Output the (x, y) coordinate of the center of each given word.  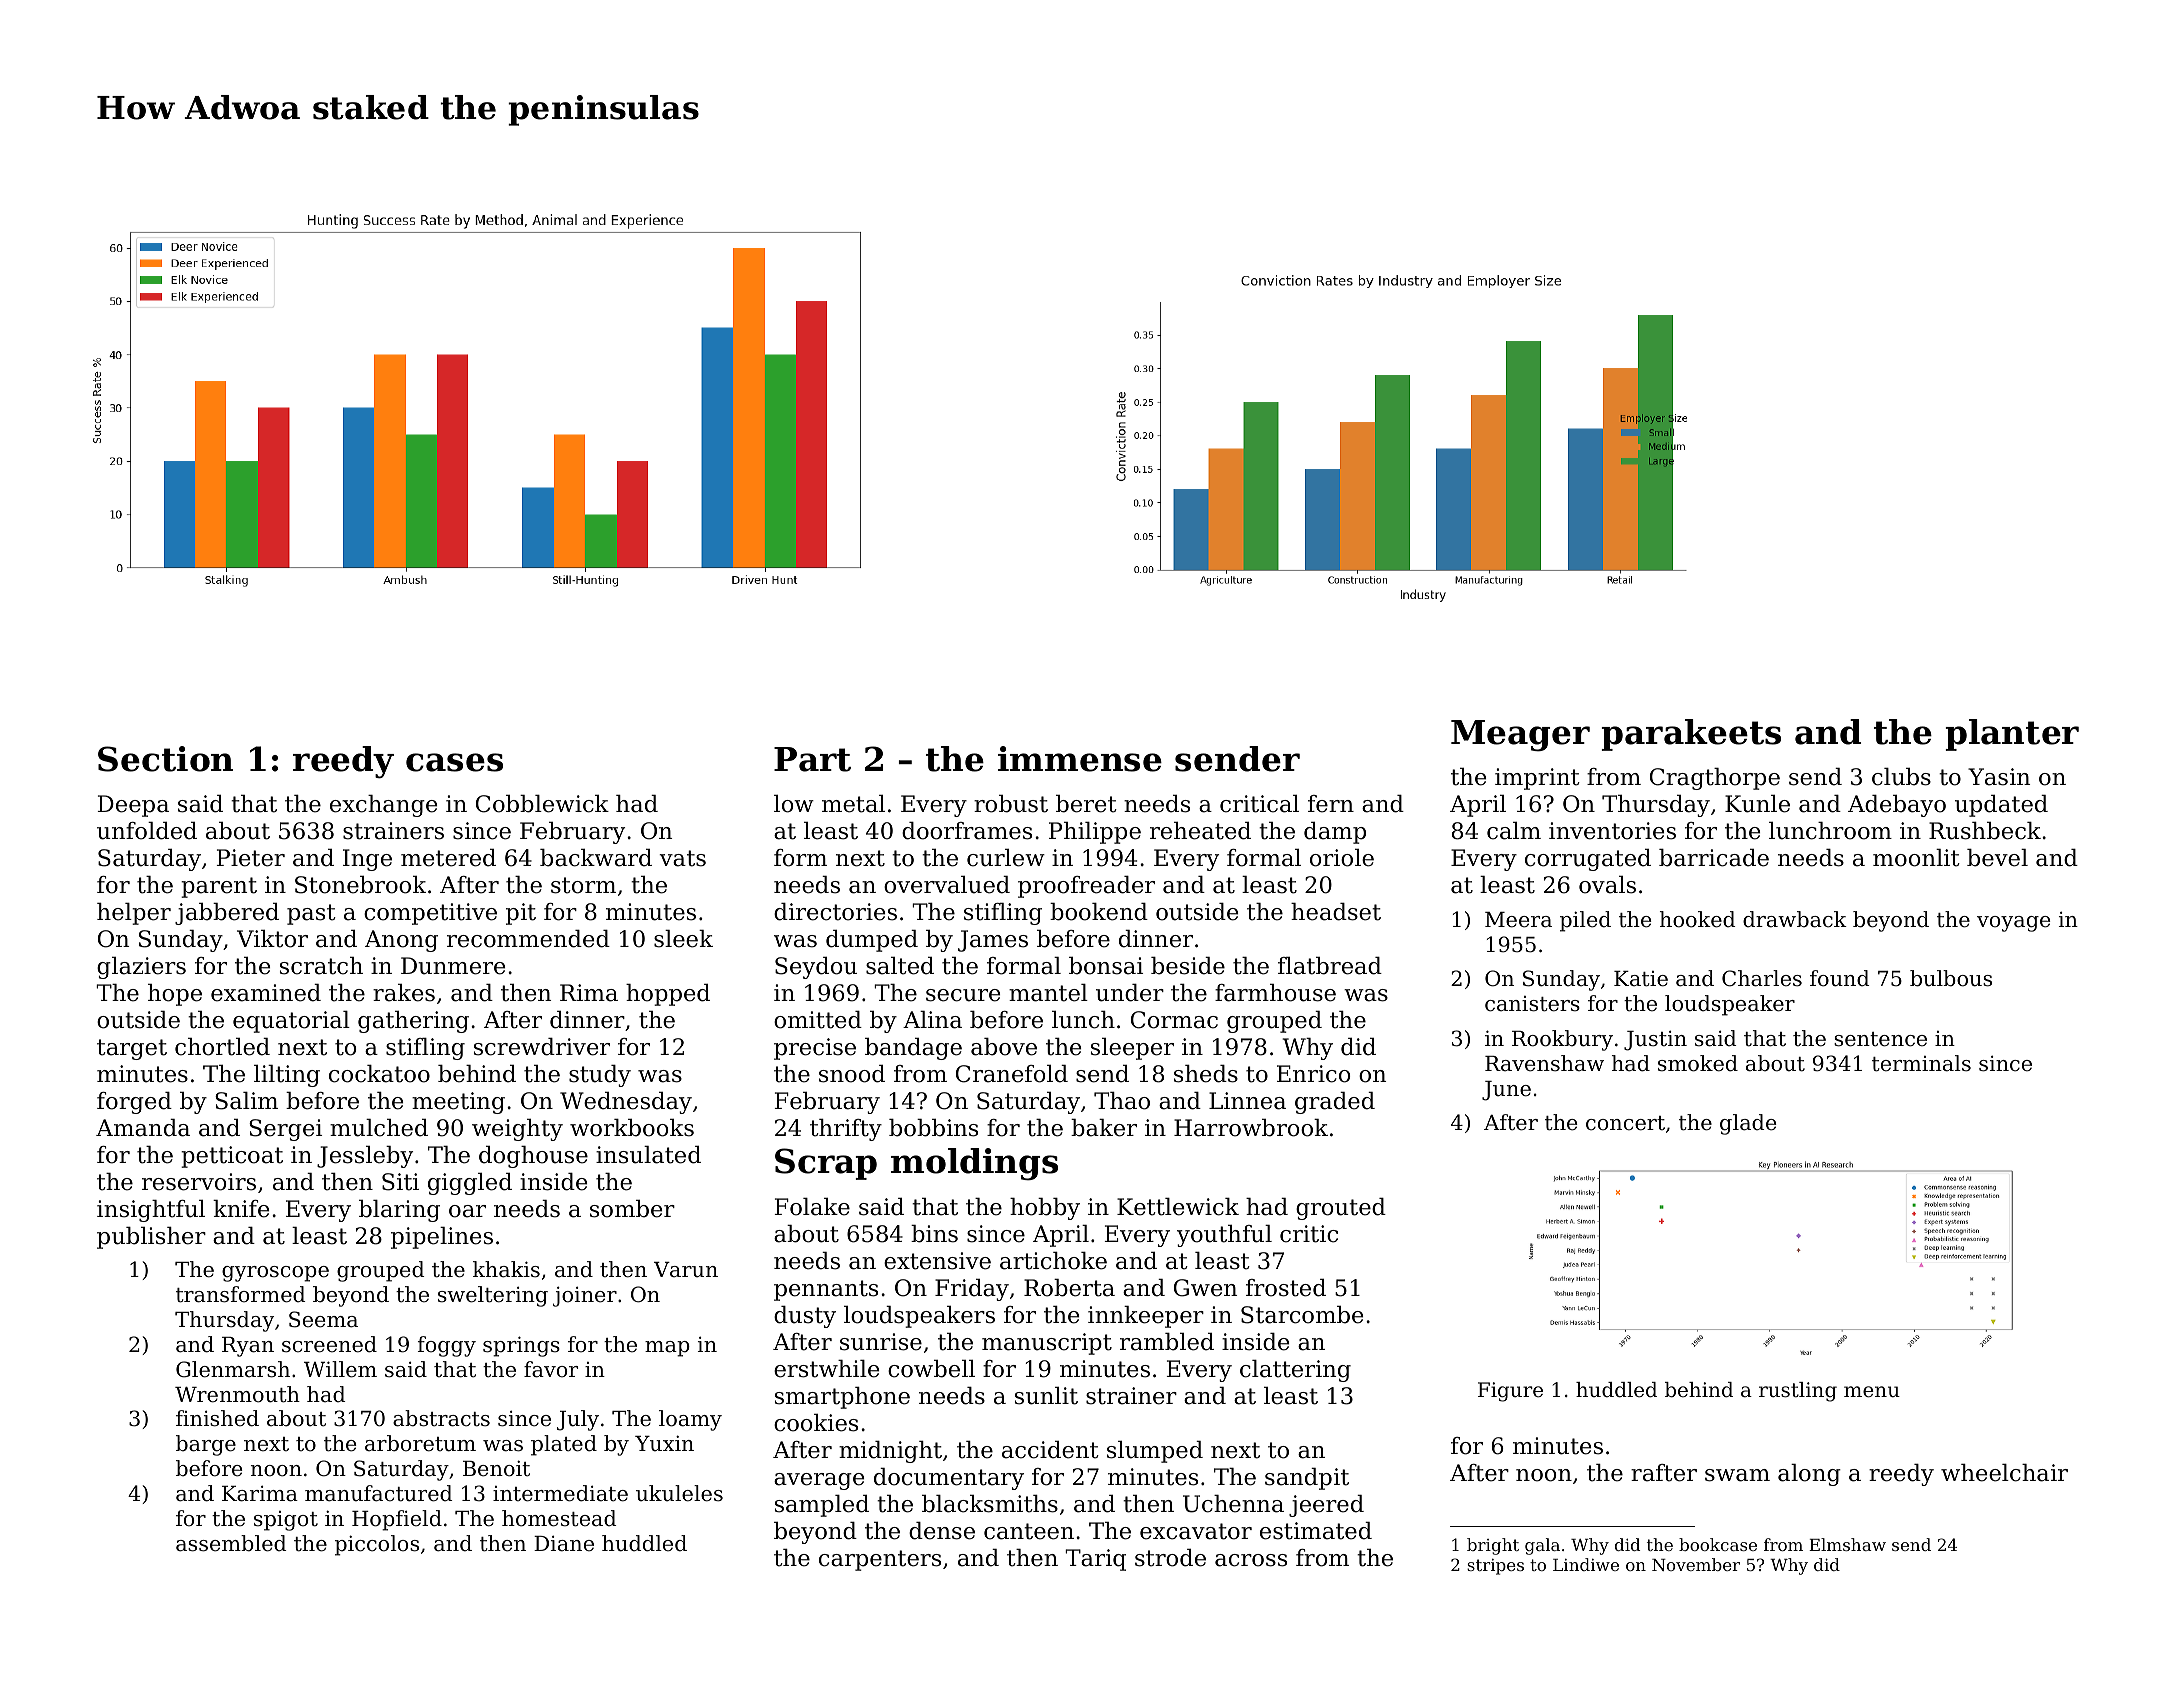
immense (1080, 759)
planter (2012, 735)
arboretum (420, 1443)
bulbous (1951, 978)
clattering (1295, 1371)
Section (165, 759)
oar (467, 1211)
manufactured (379, 1493)
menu (1872, 1392)
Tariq (1095, 1560)
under (1130, 993)
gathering (413, 1022)
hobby (1045, 1209)
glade (1748, 1124)
